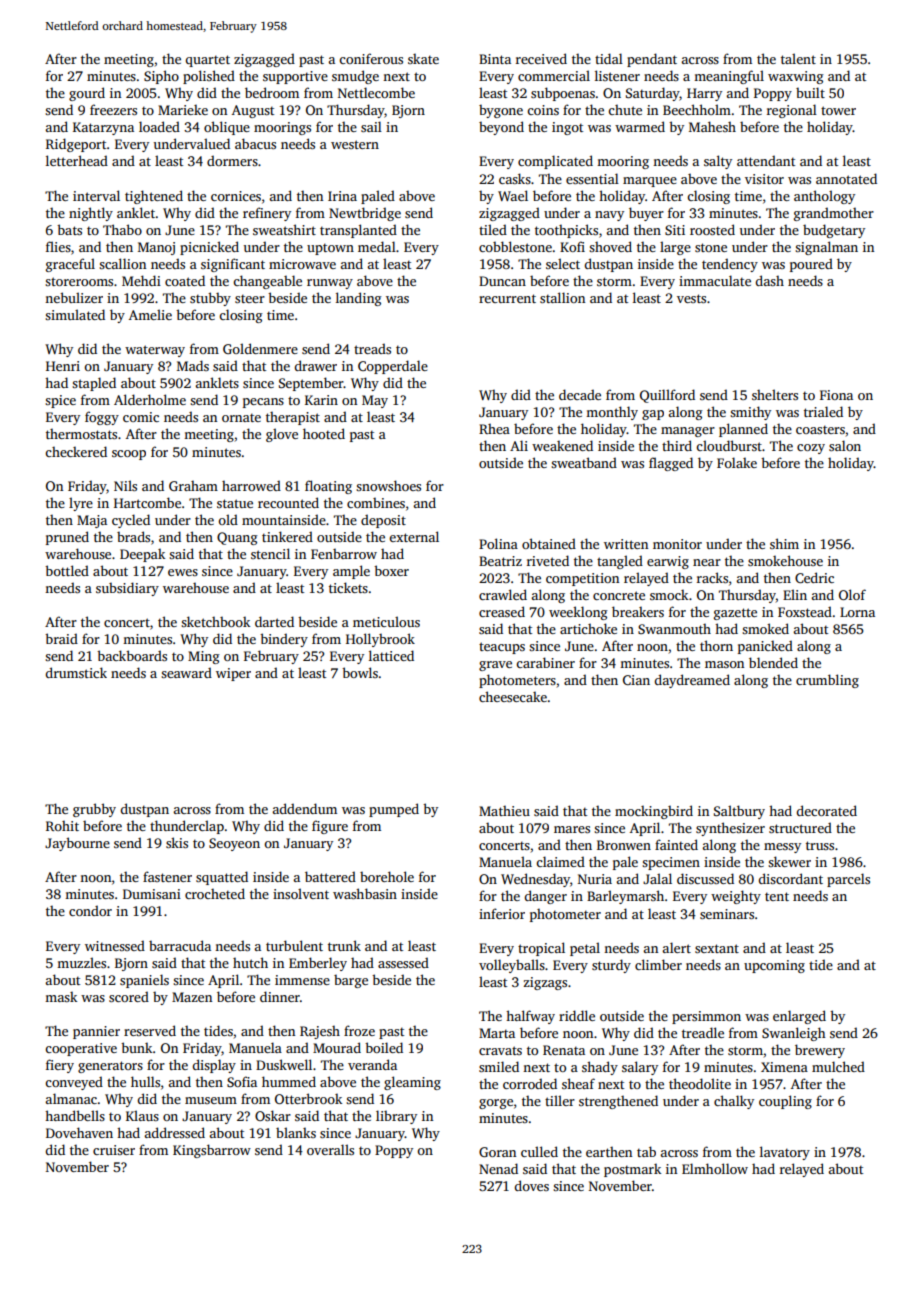 Image resolution: width=924 pixels, height=1308 pixels. What do you see at coordinates (371, 58) in the screenshot?
I see `coniferous` at bounding box center [371, 58].
